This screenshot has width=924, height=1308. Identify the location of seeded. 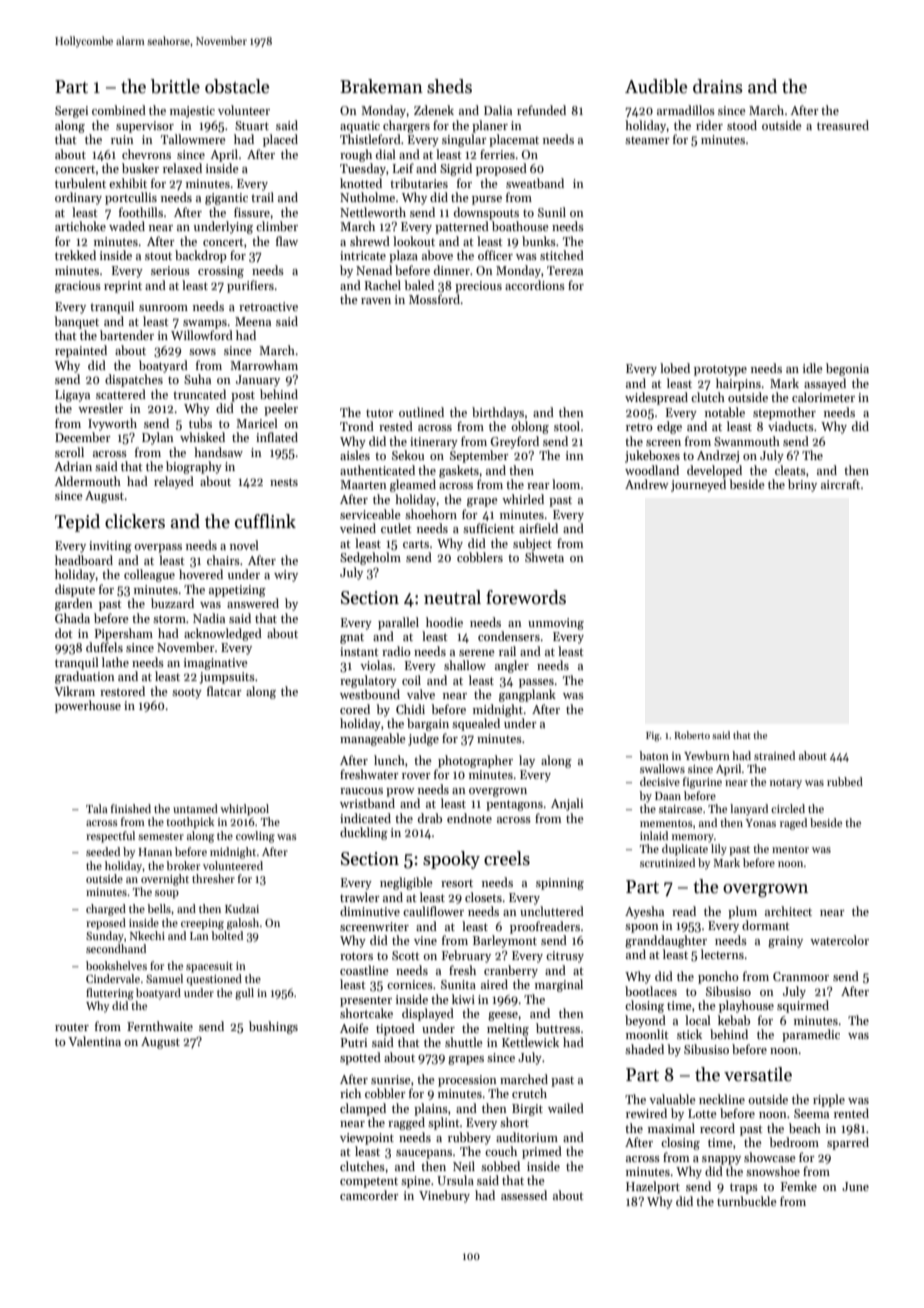
(103, 851).
